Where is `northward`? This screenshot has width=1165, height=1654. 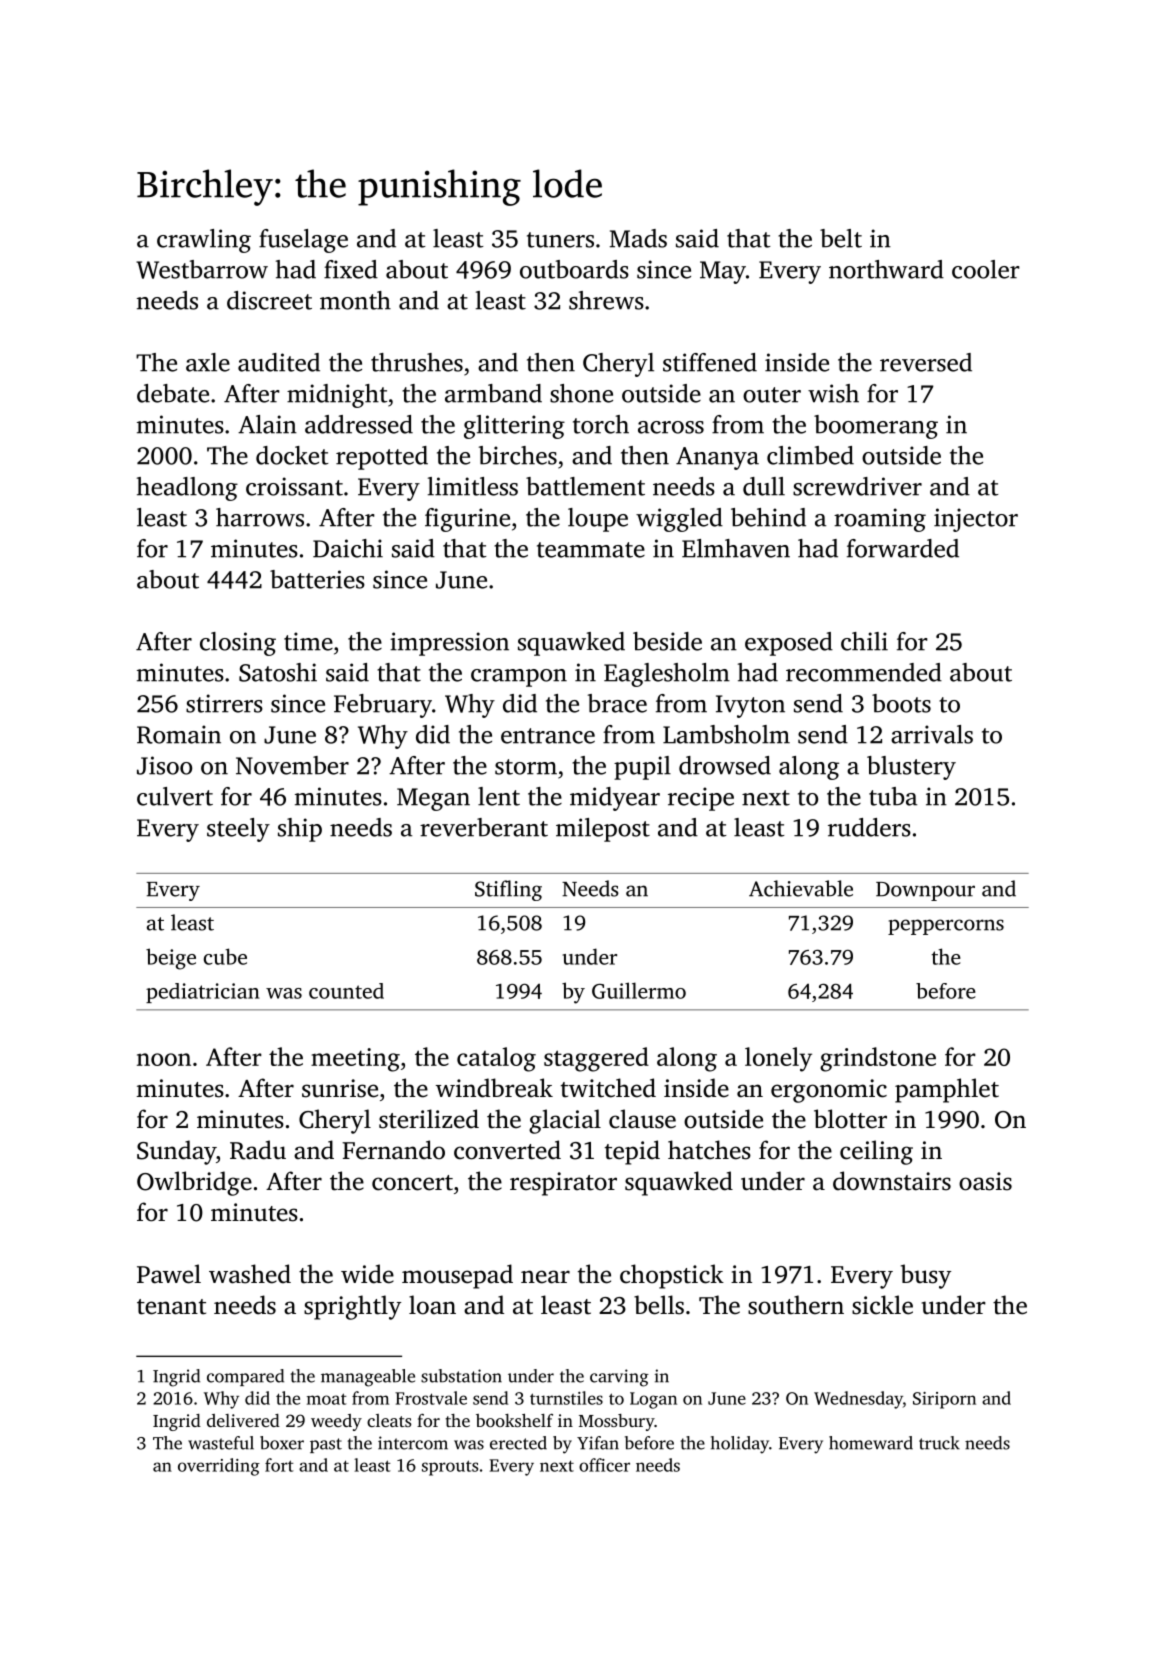
northward is located at coordinates (886, 269).
